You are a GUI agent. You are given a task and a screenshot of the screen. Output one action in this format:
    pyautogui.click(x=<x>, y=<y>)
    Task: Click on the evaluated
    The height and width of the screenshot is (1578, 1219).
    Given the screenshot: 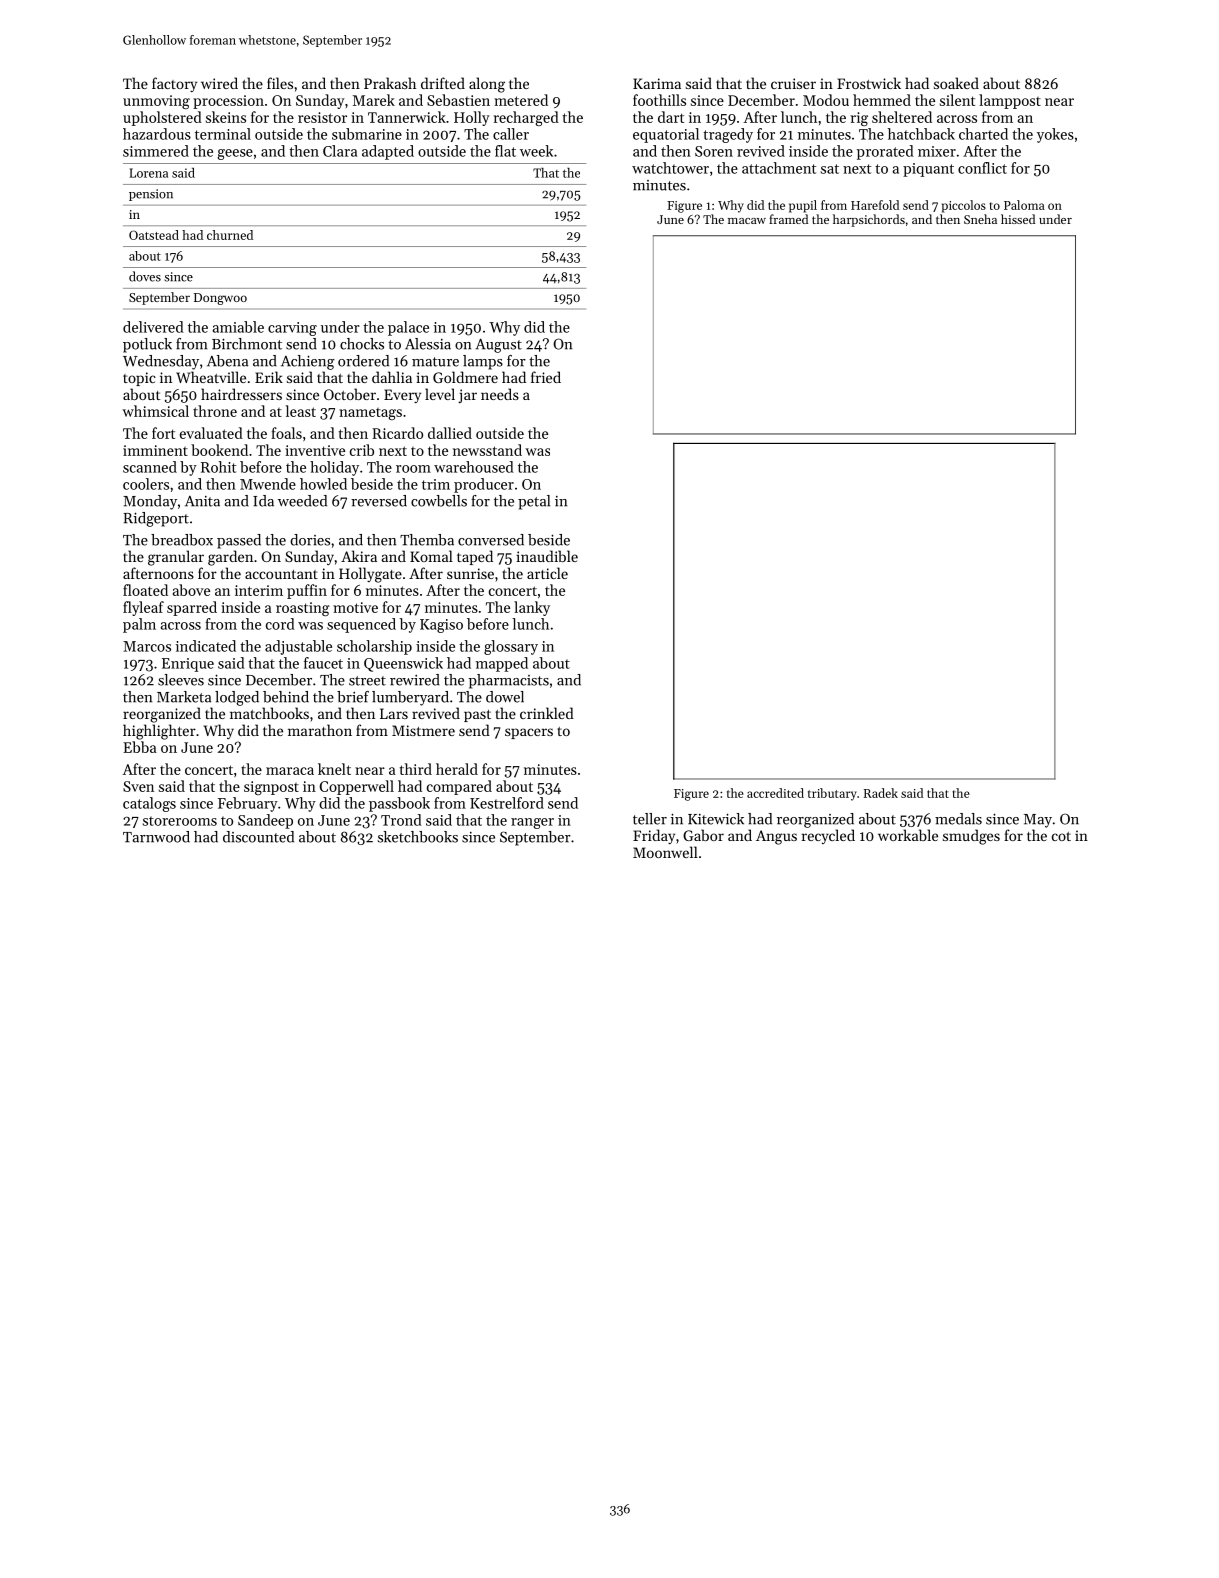 What is the action you would take?
    pyautogui.click(x=211, y=433)
